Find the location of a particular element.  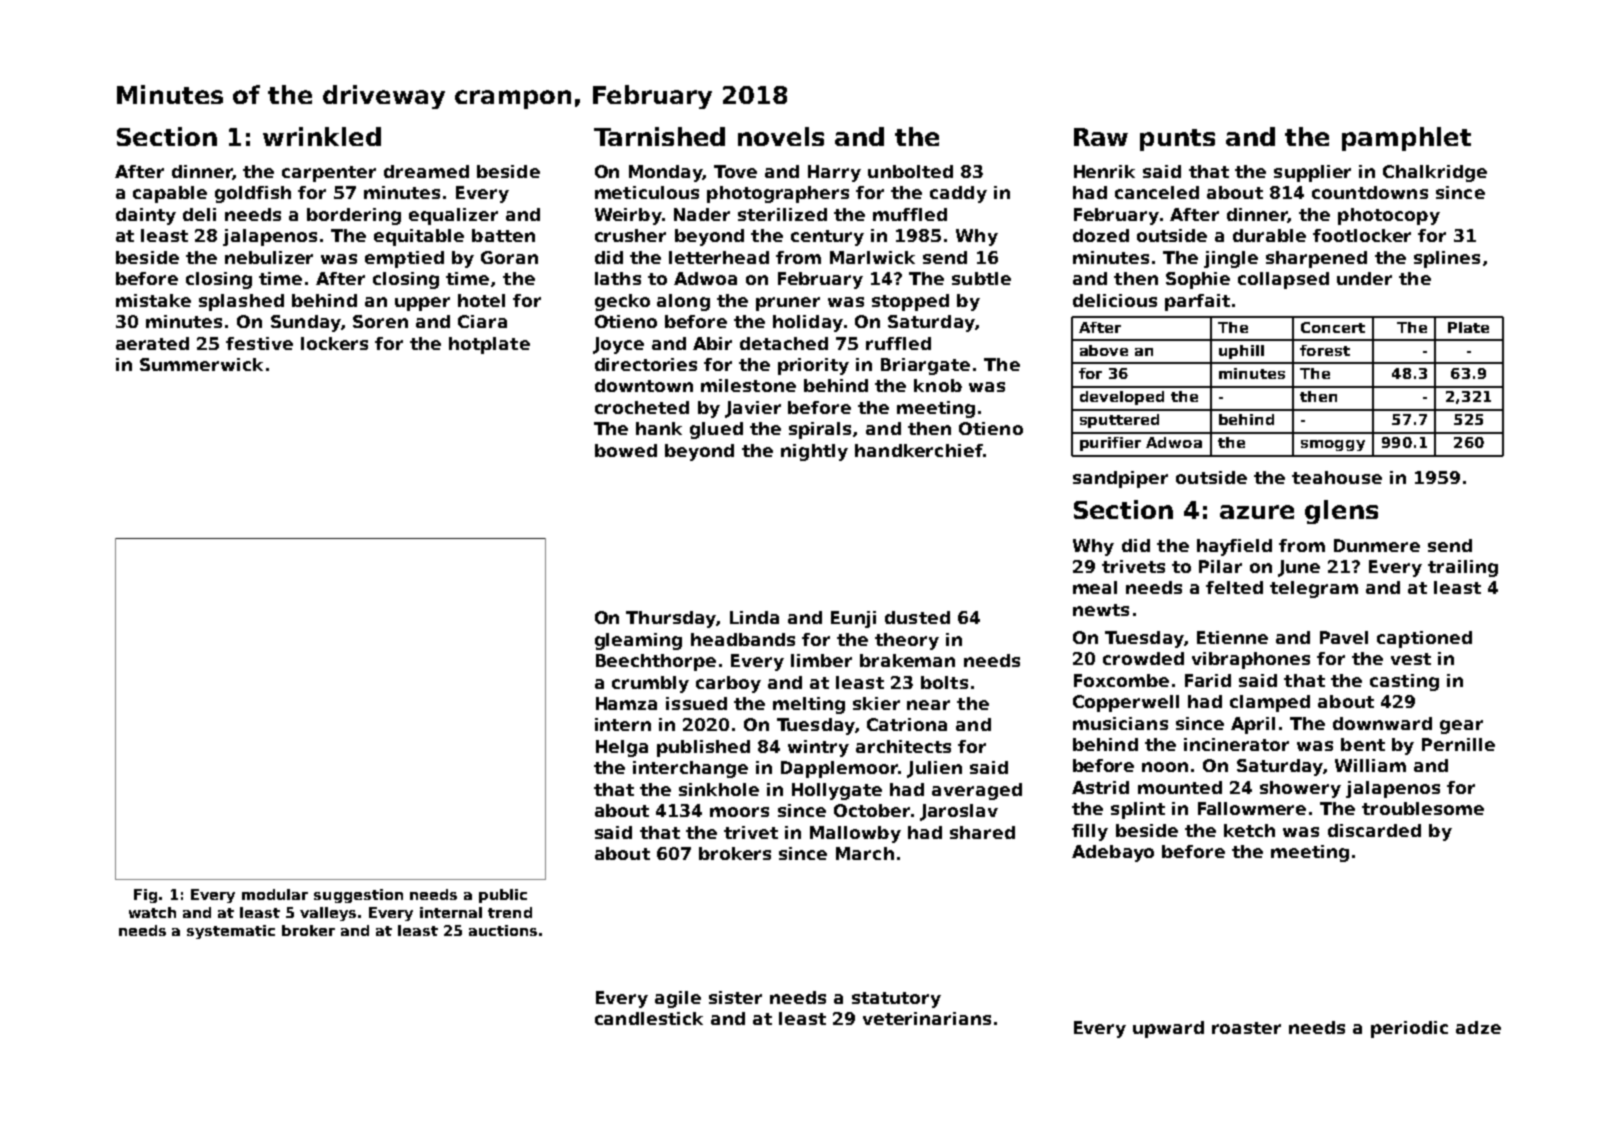

Fig is located at coordinates (145, 896).
